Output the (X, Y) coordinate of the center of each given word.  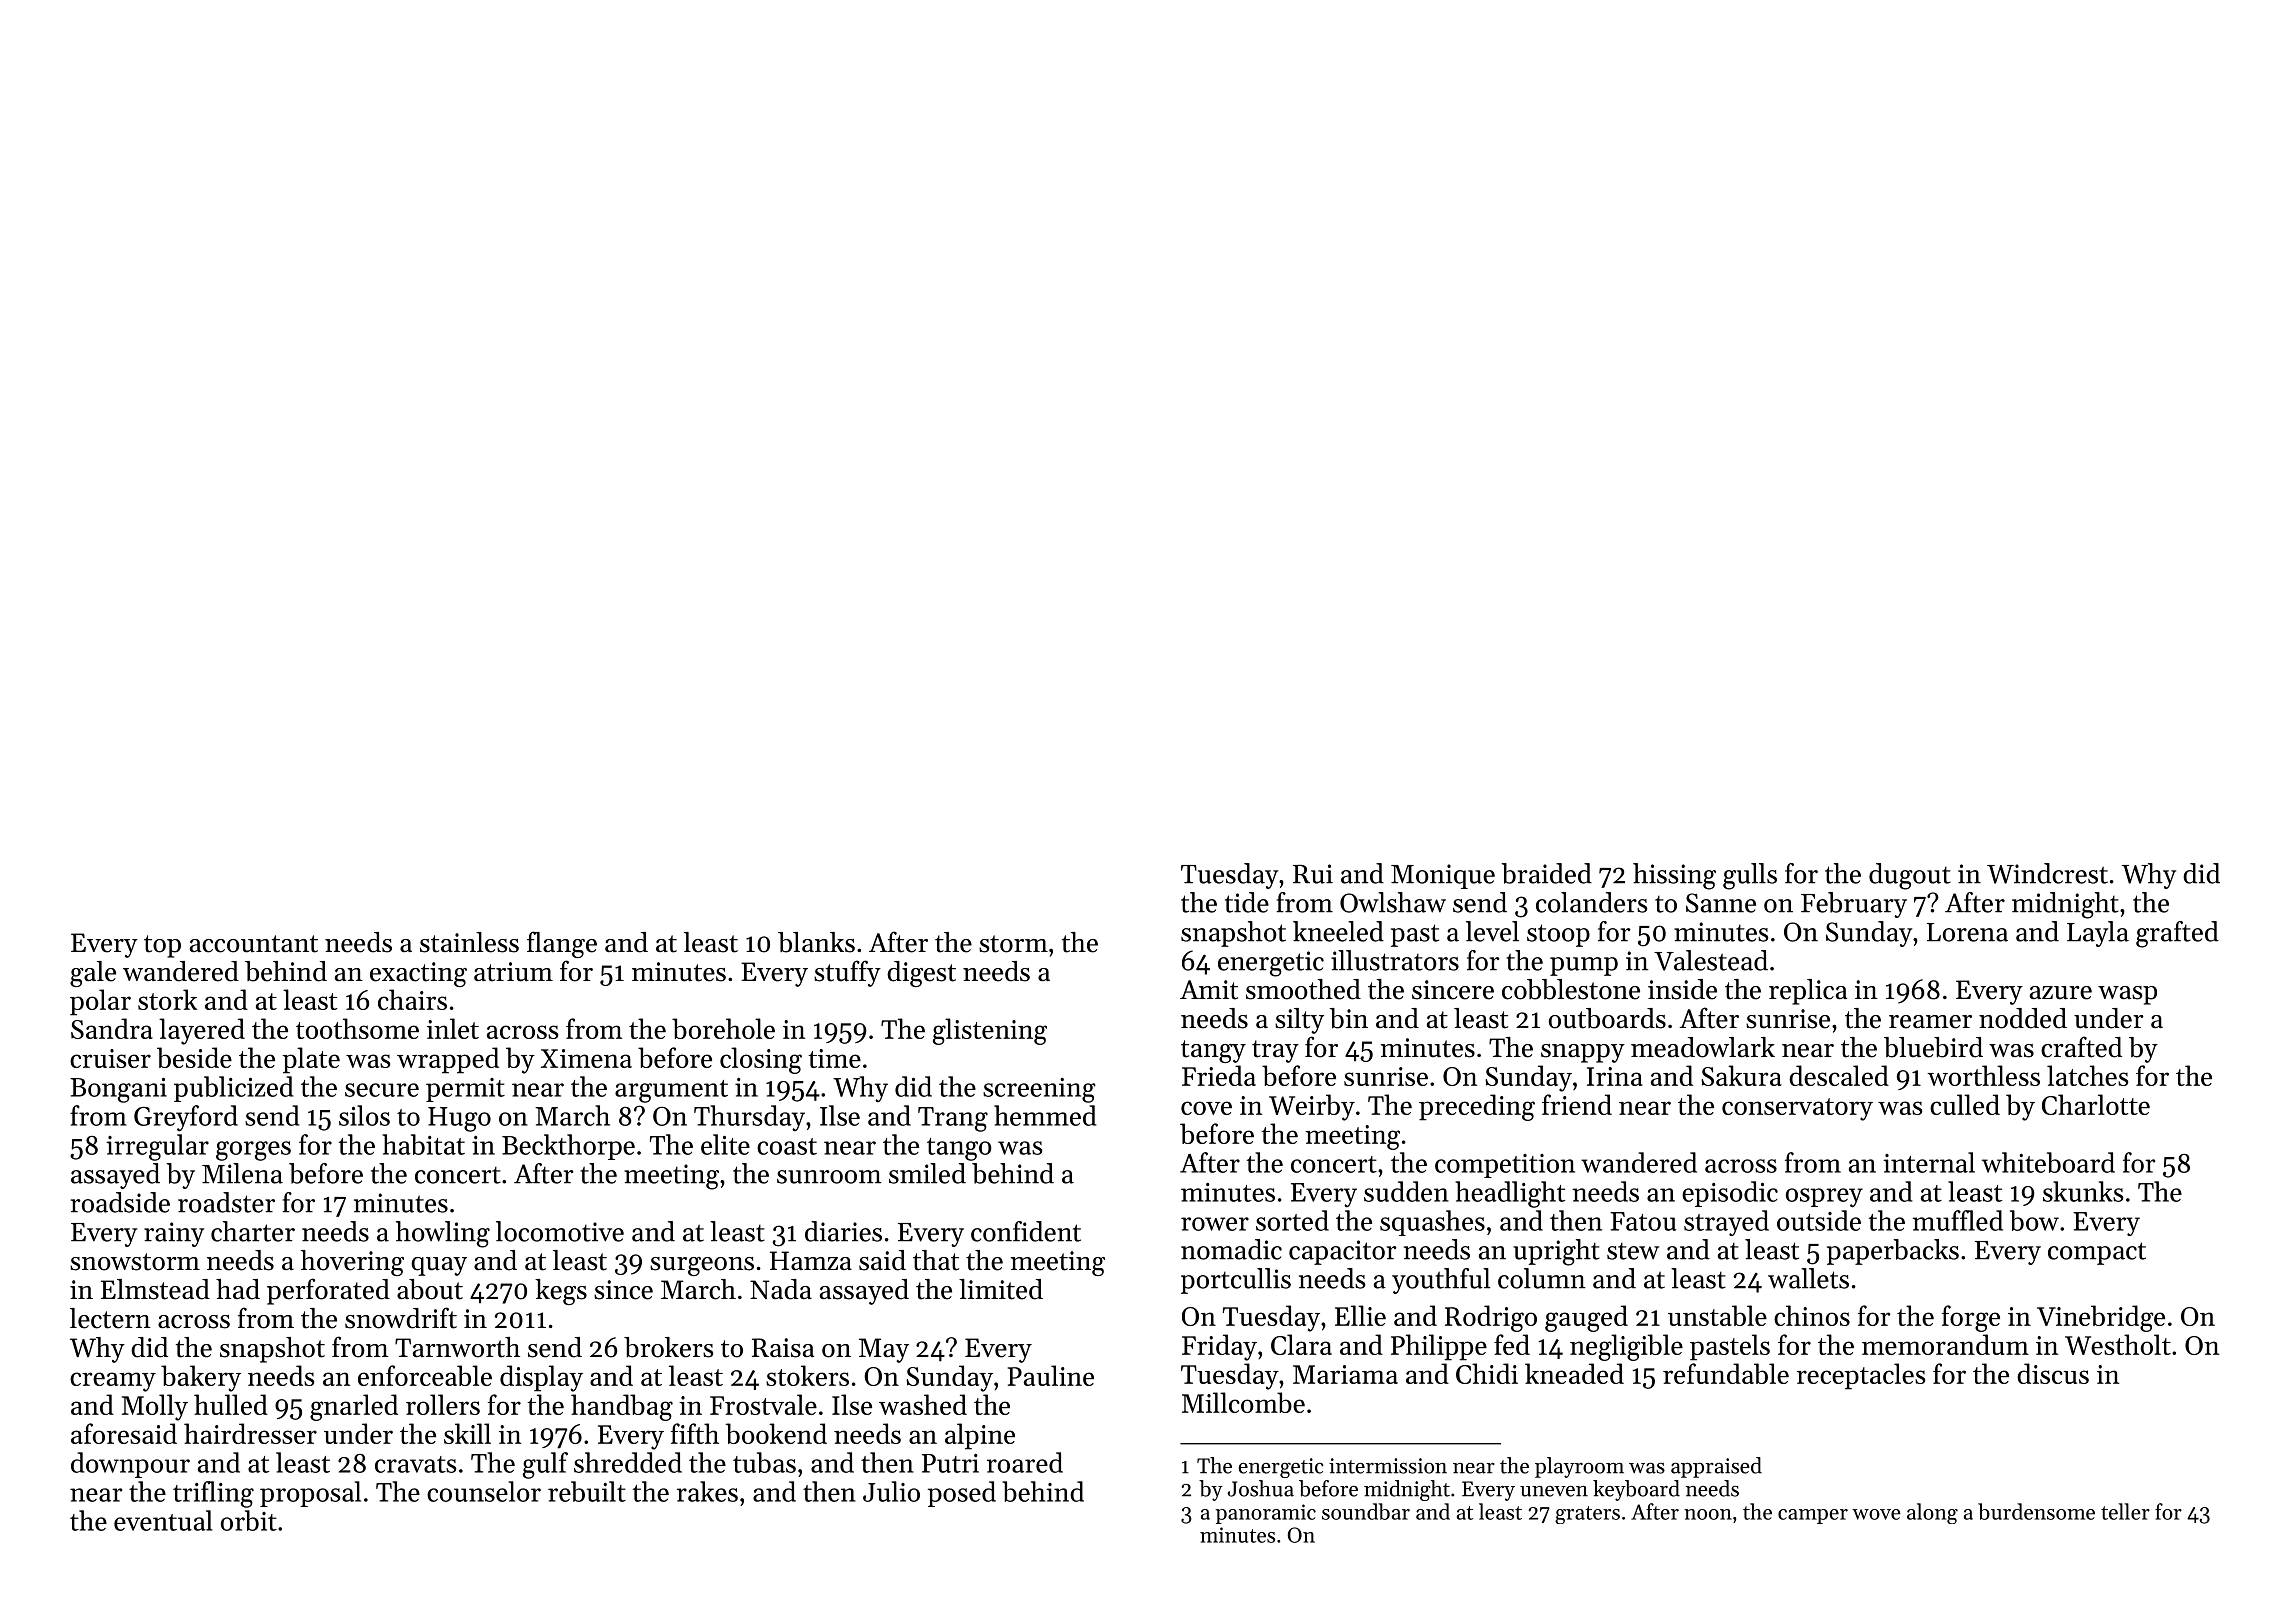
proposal (310, 1494)
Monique (1443, 876)
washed (923, 1404)
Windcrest (2047, 873)
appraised (1716, 1467)
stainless (469, 942)
